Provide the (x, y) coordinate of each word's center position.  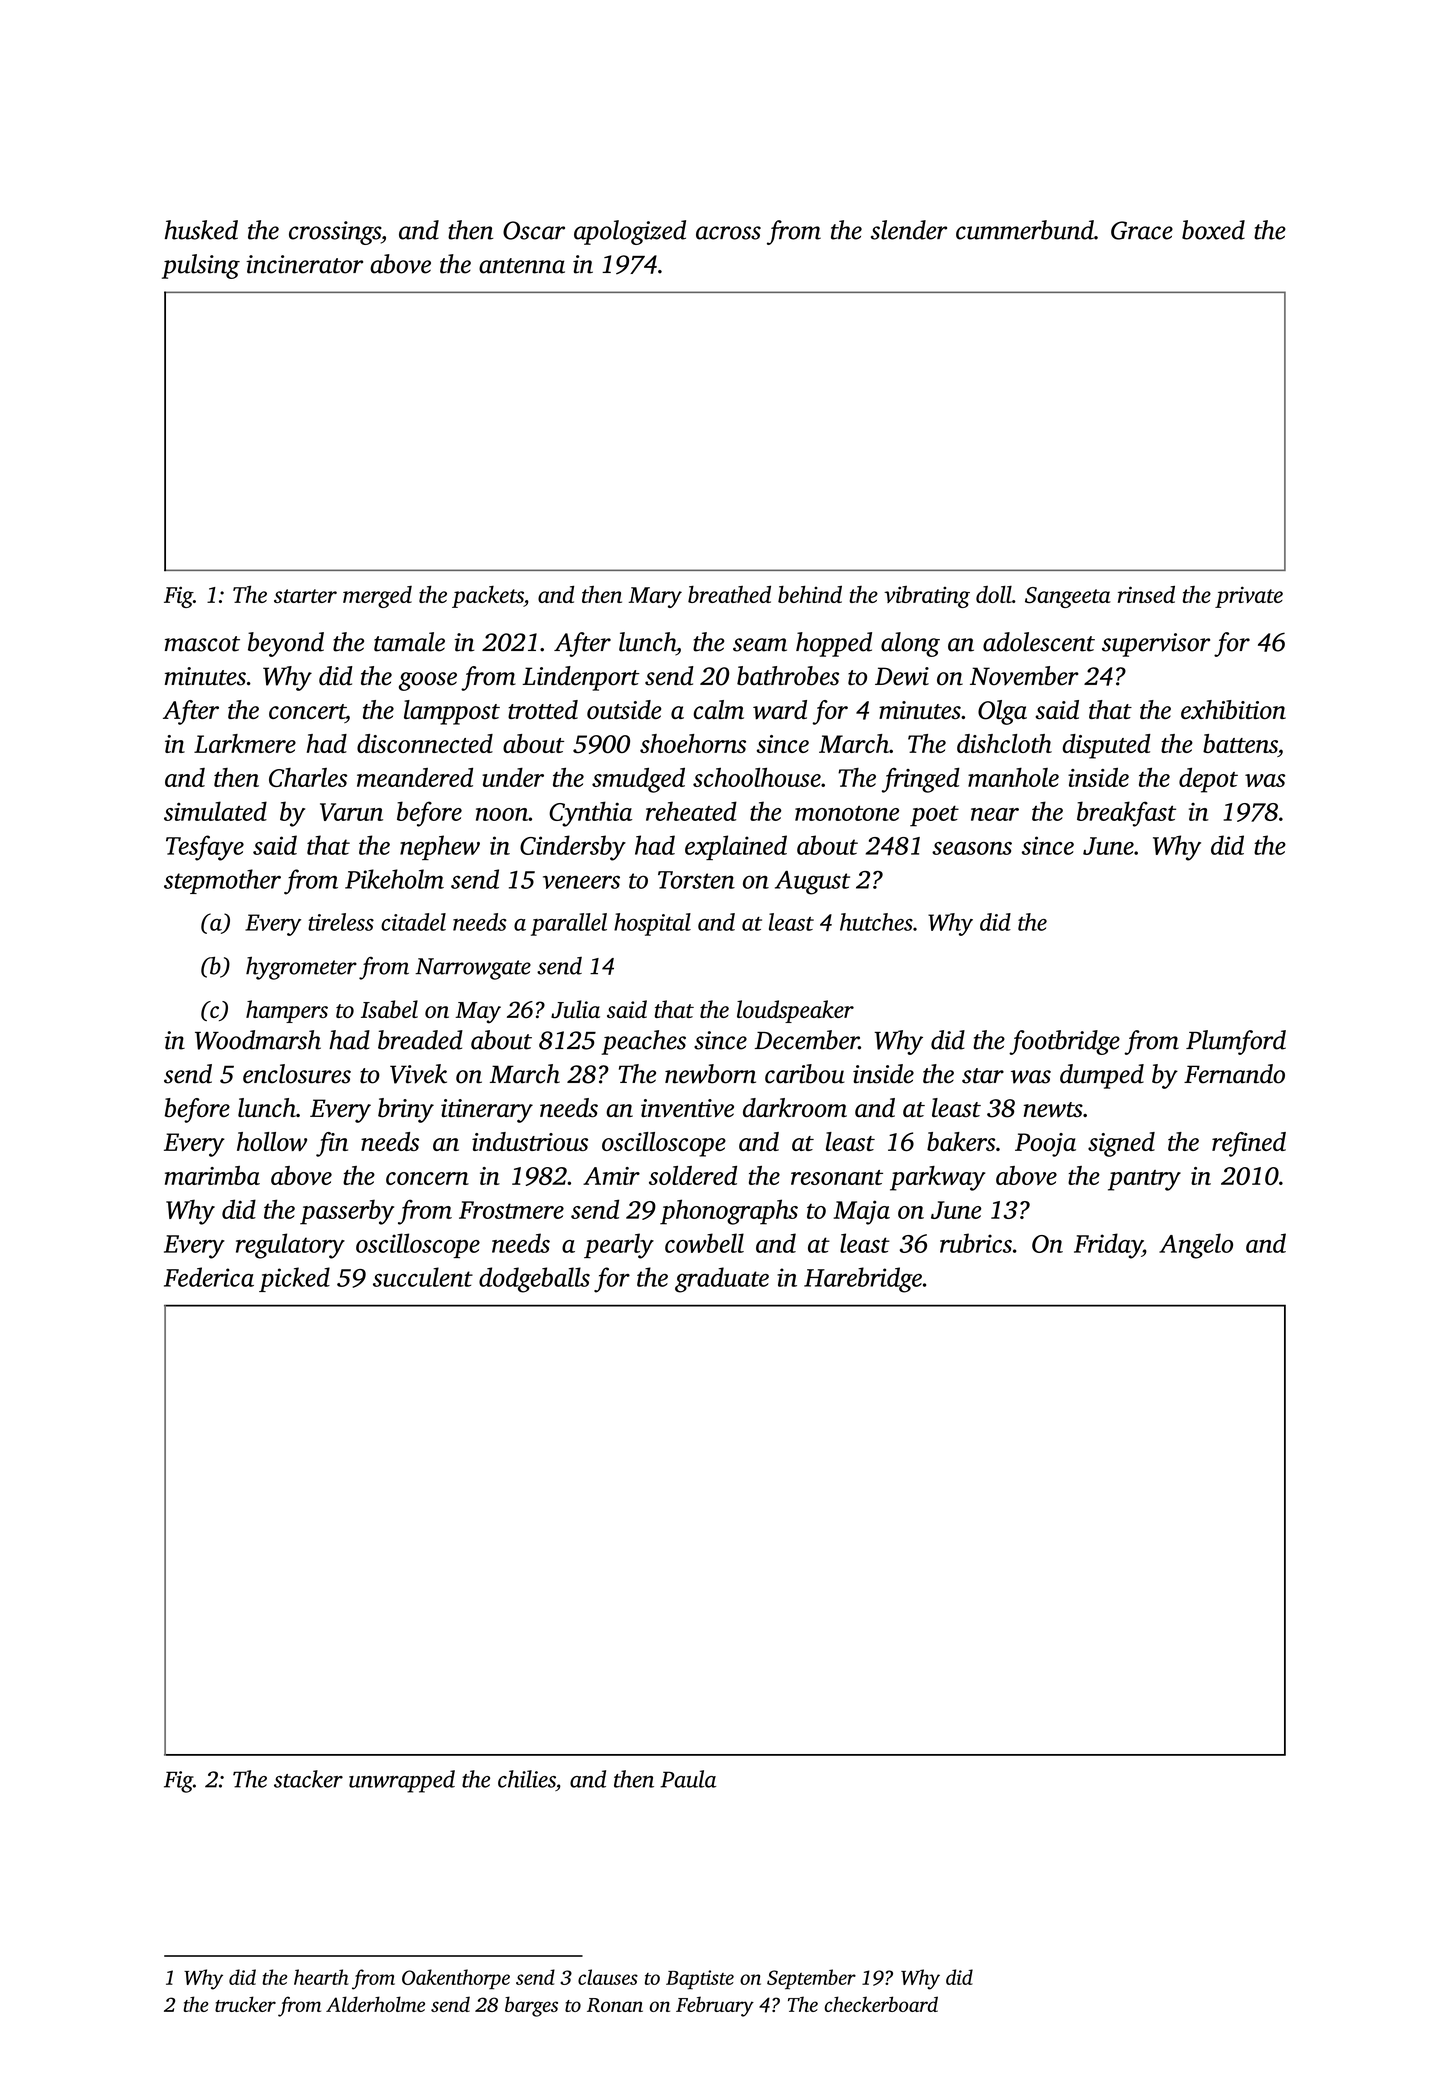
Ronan (615, 2005)
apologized (630, 232)
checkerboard (881, 2004)
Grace (1142, 230)
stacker (308, 1779)
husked (201, 230)
